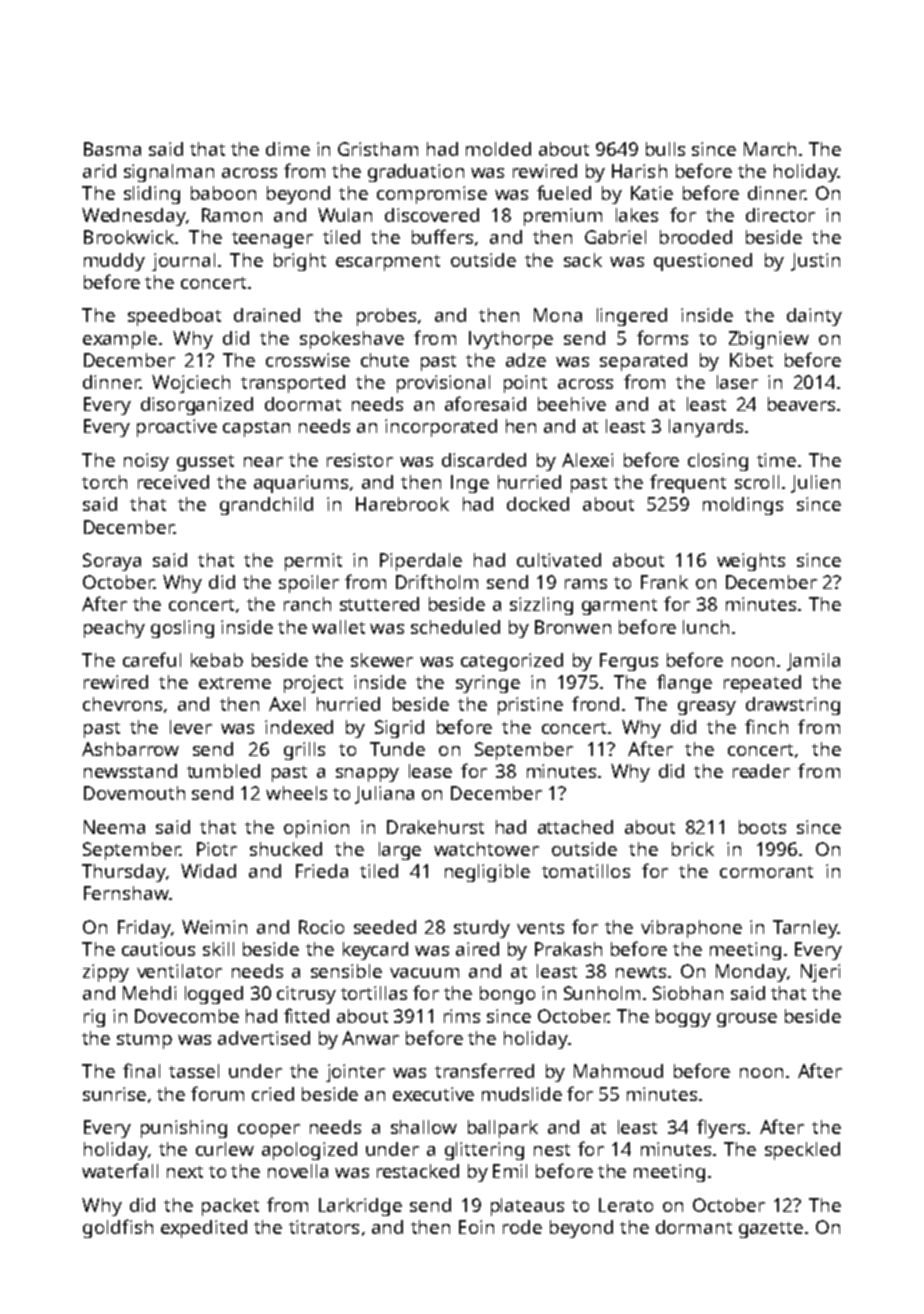 The height and width of the screenshot is (1314, 924). Describe the element at coordinates (793, 706) in the screenshot. I see `drawstring` at that location.
